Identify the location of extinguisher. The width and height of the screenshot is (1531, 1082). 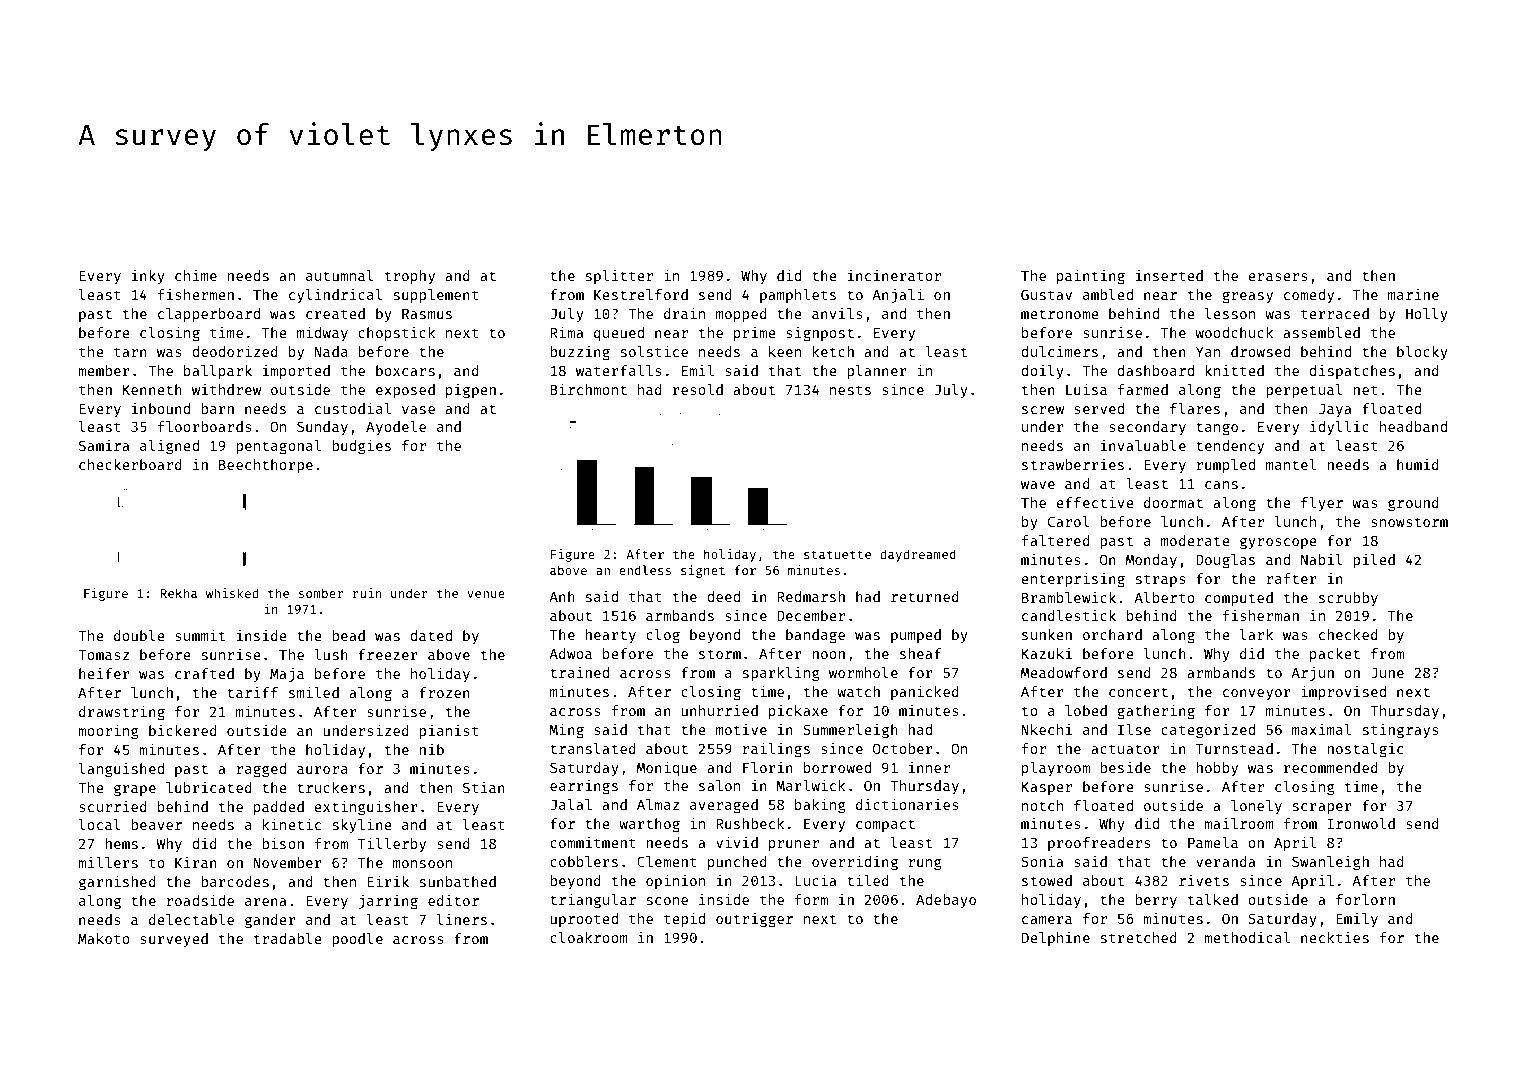
(366, 807).
